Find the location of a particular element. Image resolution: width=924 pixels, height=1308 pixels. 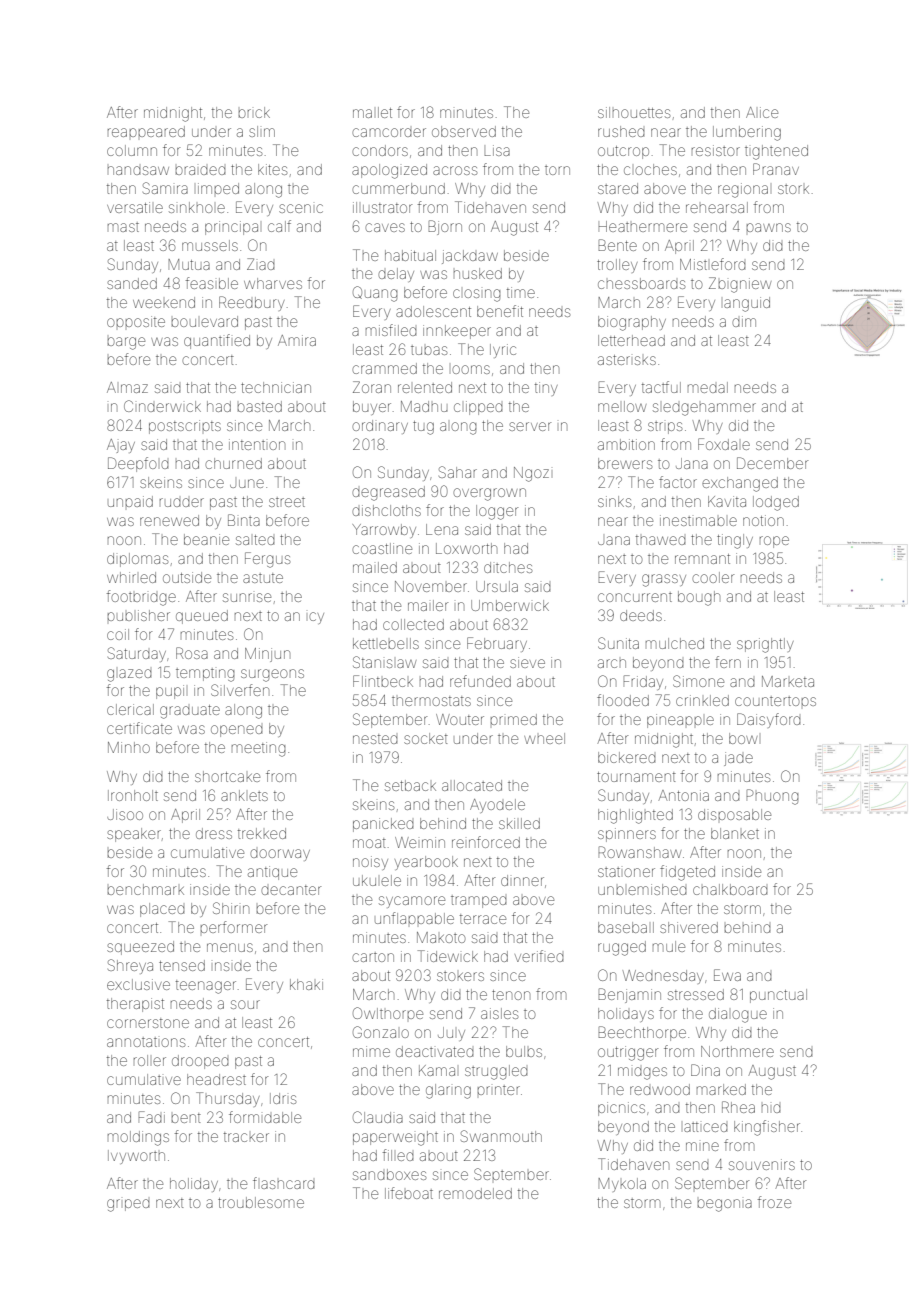

shortcake is located at coordinates (227, 776).
